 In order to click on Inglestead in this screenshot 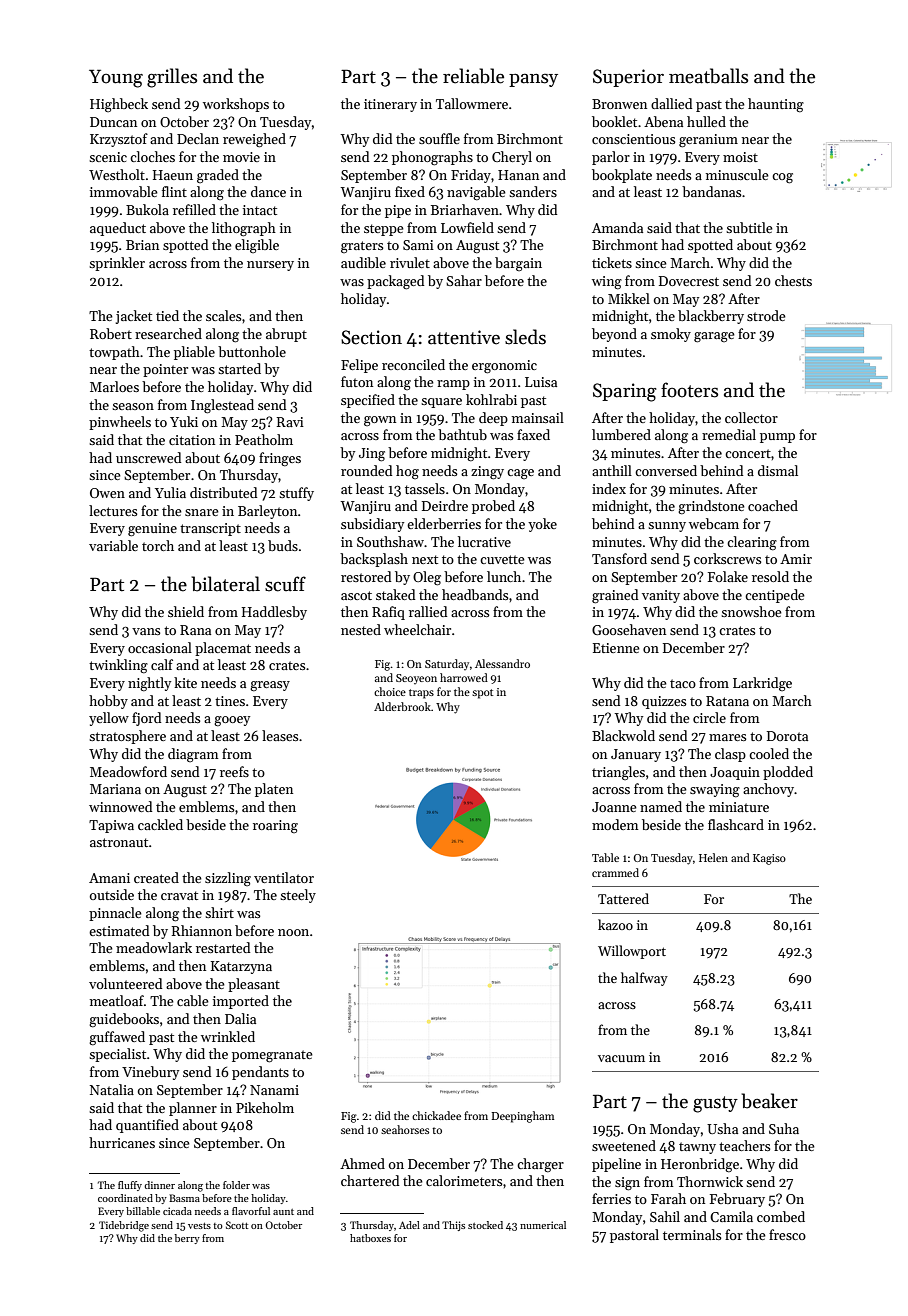, I will do `click(222, 406)`.
